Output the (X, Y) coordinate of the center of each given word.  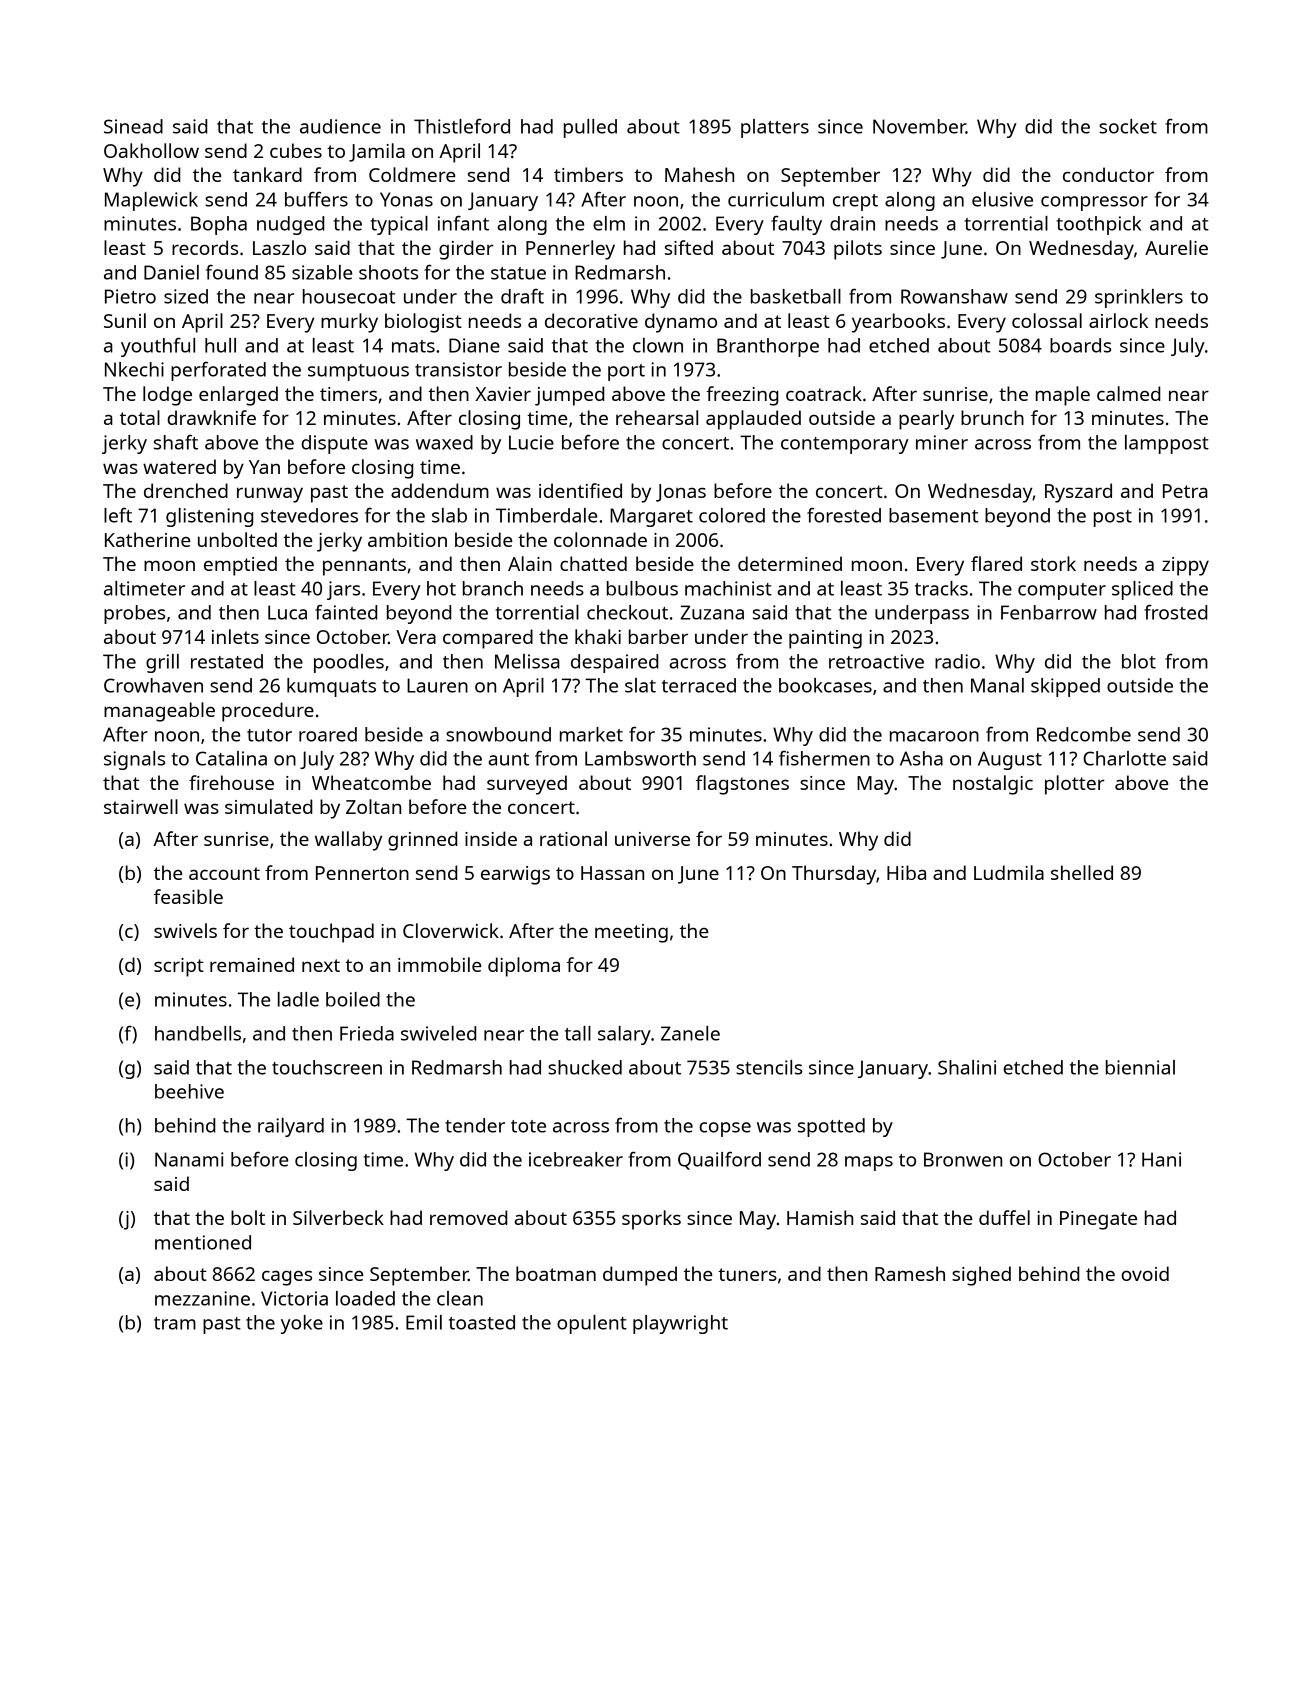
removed (468, 1217)
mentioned (203, 1242)
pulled (590, 128)
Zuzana (712, 612)
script (179, 967)
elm (609, 223)
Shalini (967, 1067)
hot (441, 588)
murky (349, 323)
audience (340, 126)
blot (1139, 661)
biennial (1140, 1067)
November (919, 126)
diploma (524, 967)
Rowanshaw (954, 296)
